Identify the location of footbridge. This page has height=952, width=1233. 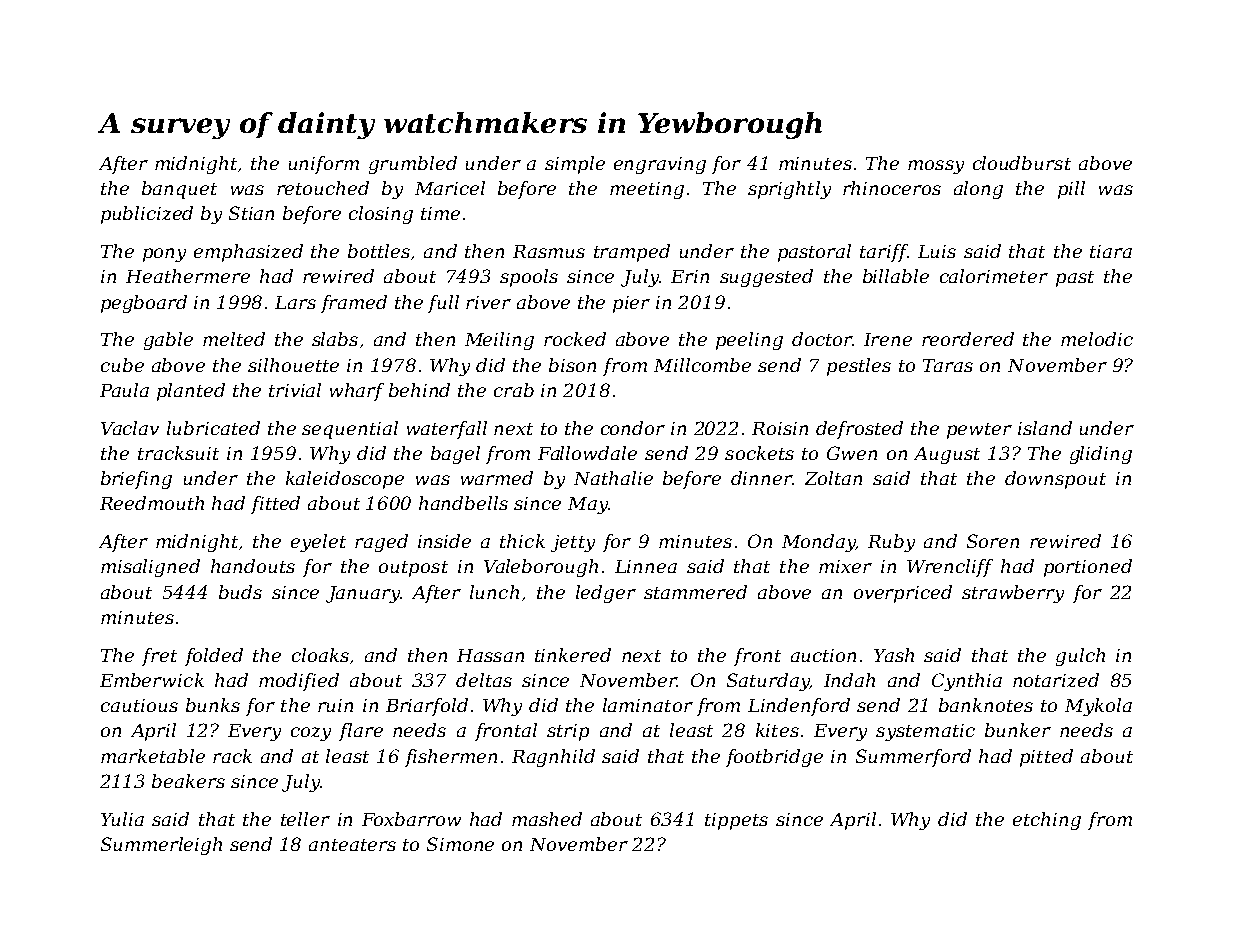
(774, 758).
